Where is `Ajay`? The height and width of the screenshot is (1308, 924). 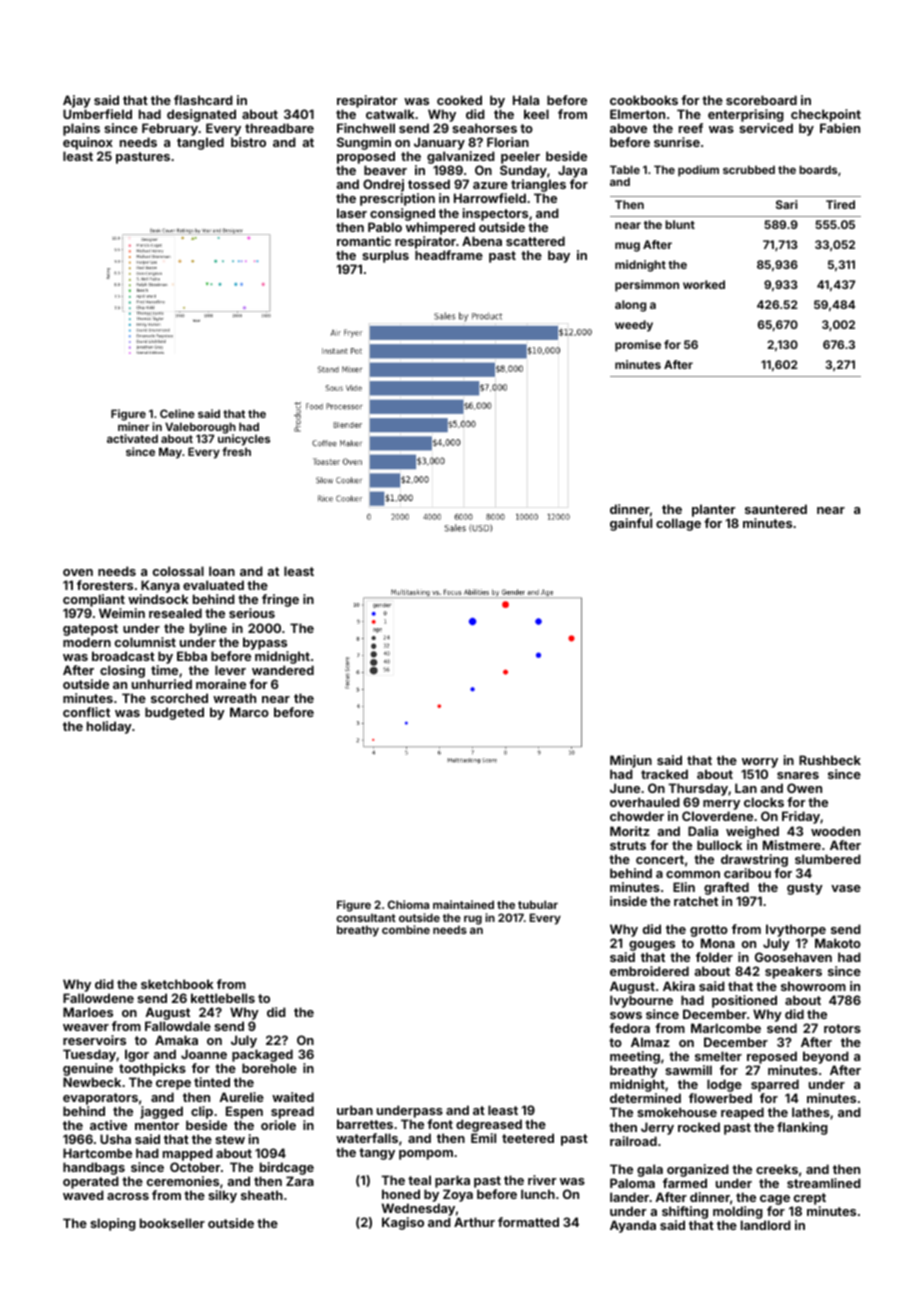
Ajay is located at coordinates (77, 101).
